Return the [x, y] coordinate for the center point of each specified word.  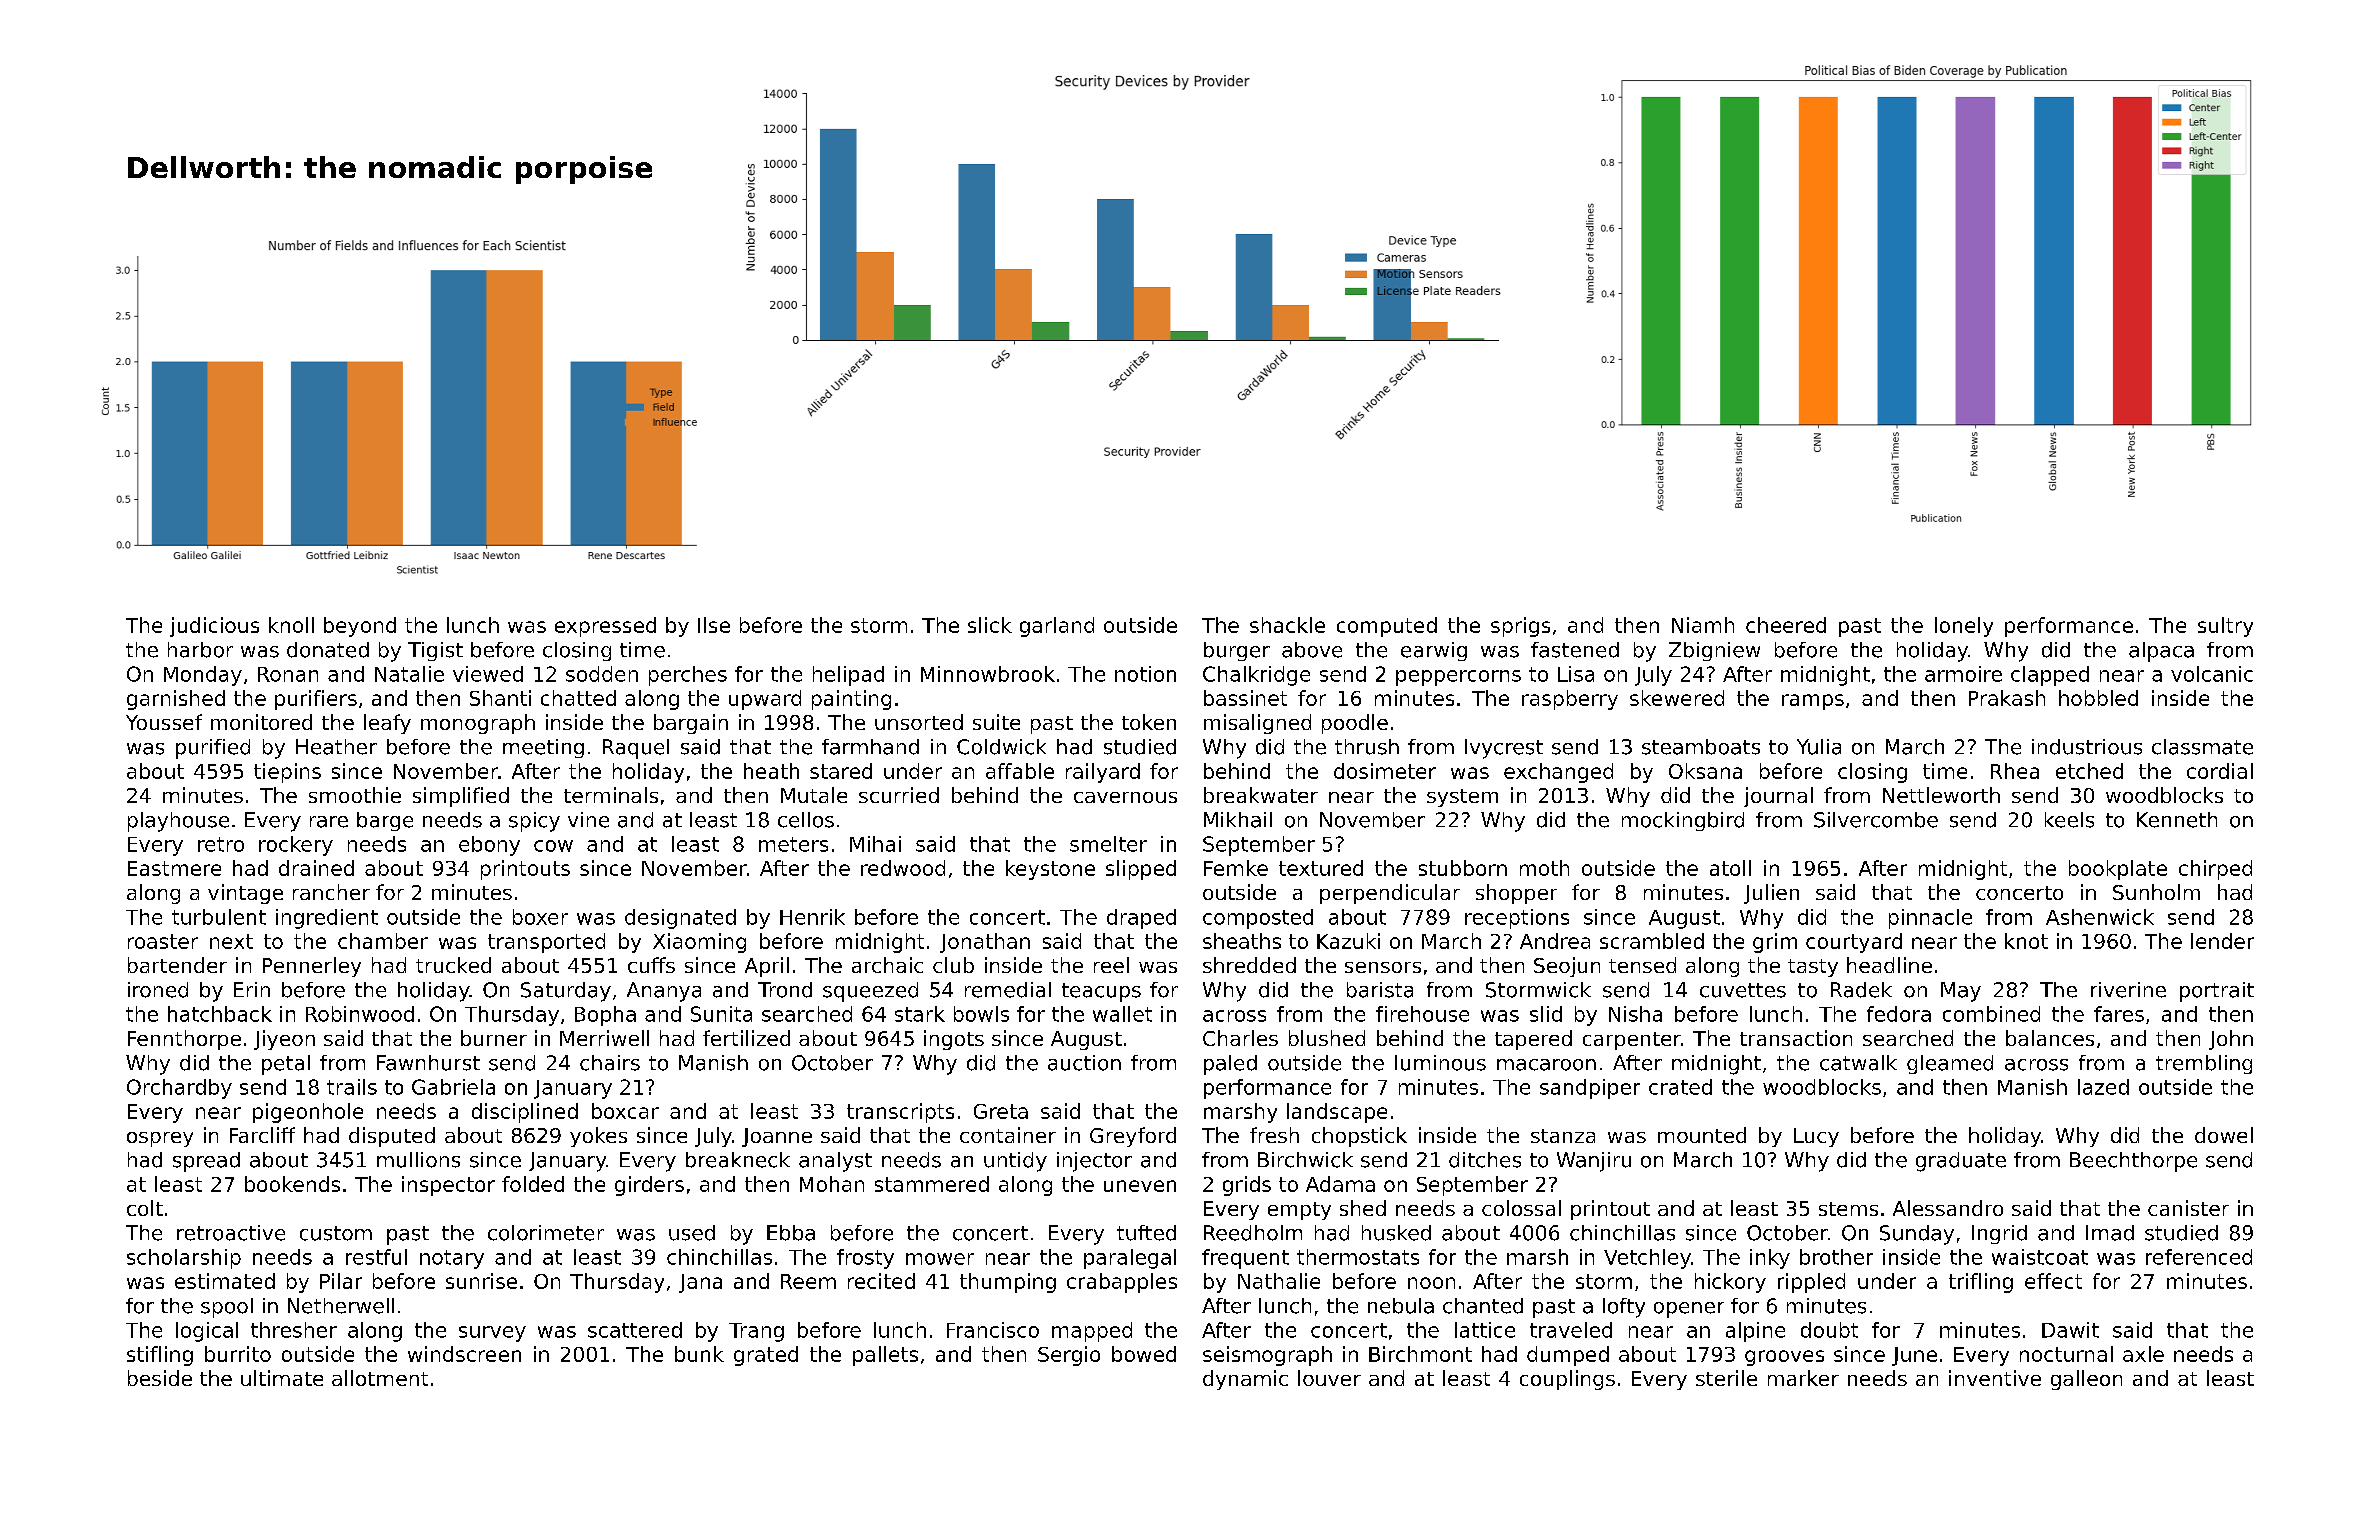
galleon [2086, 1380]
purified [213, 749]
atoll [1730, 868]
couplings [1567, 1380]
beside [160, 1378]
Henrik [812, 917]
